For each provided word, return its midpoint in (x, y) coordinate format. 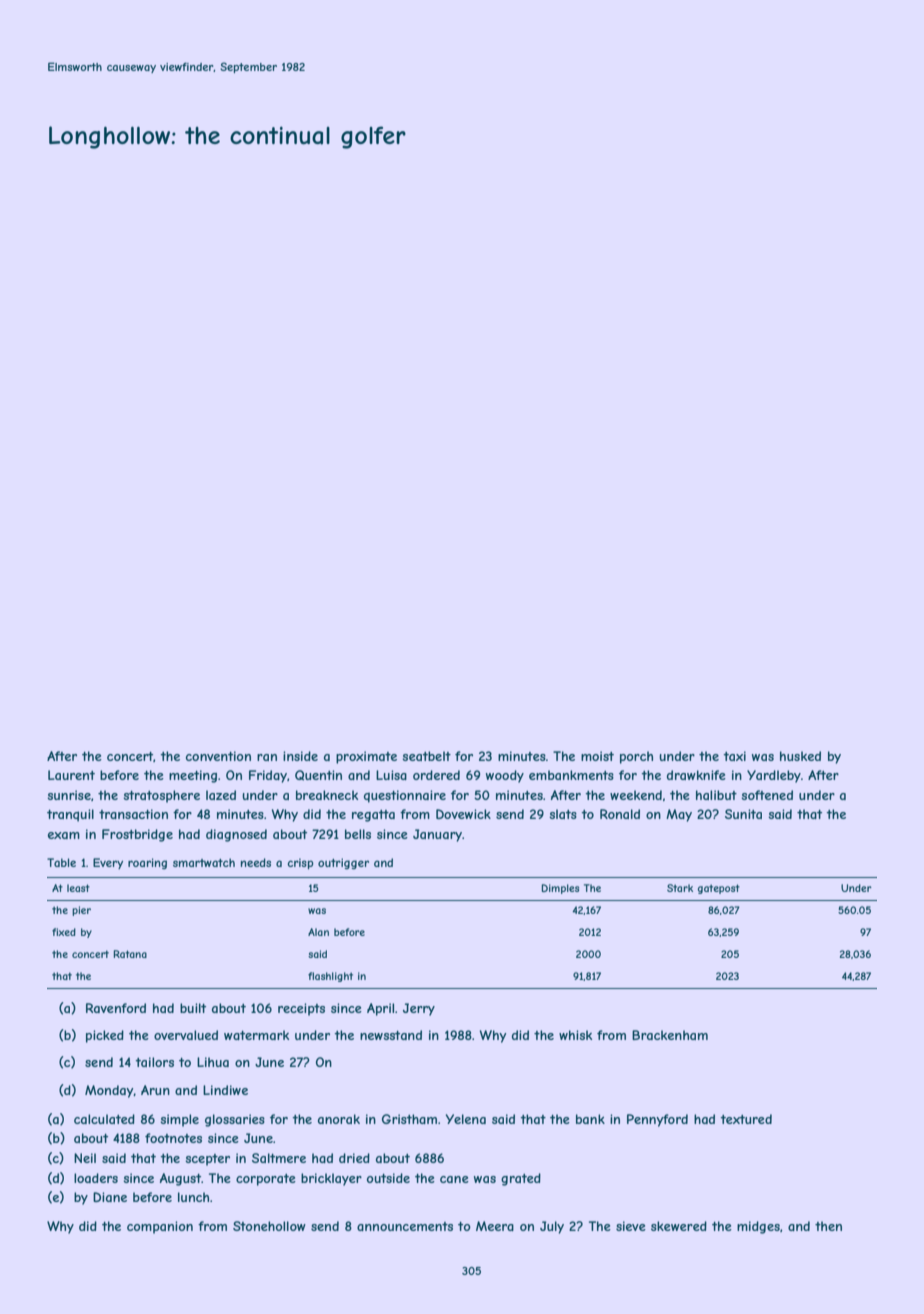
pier (81, 911)
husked (800, 756)
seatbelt (426, 756)
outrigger (343, 863)
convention (218, 756)
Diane (110, 1197)
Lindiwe (225, 1090)
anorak (339, 1119)
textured (746, 1119)
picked (105, 1036)
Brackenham (670, 1035)
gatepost (719, 889)
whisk (575, 1035)
